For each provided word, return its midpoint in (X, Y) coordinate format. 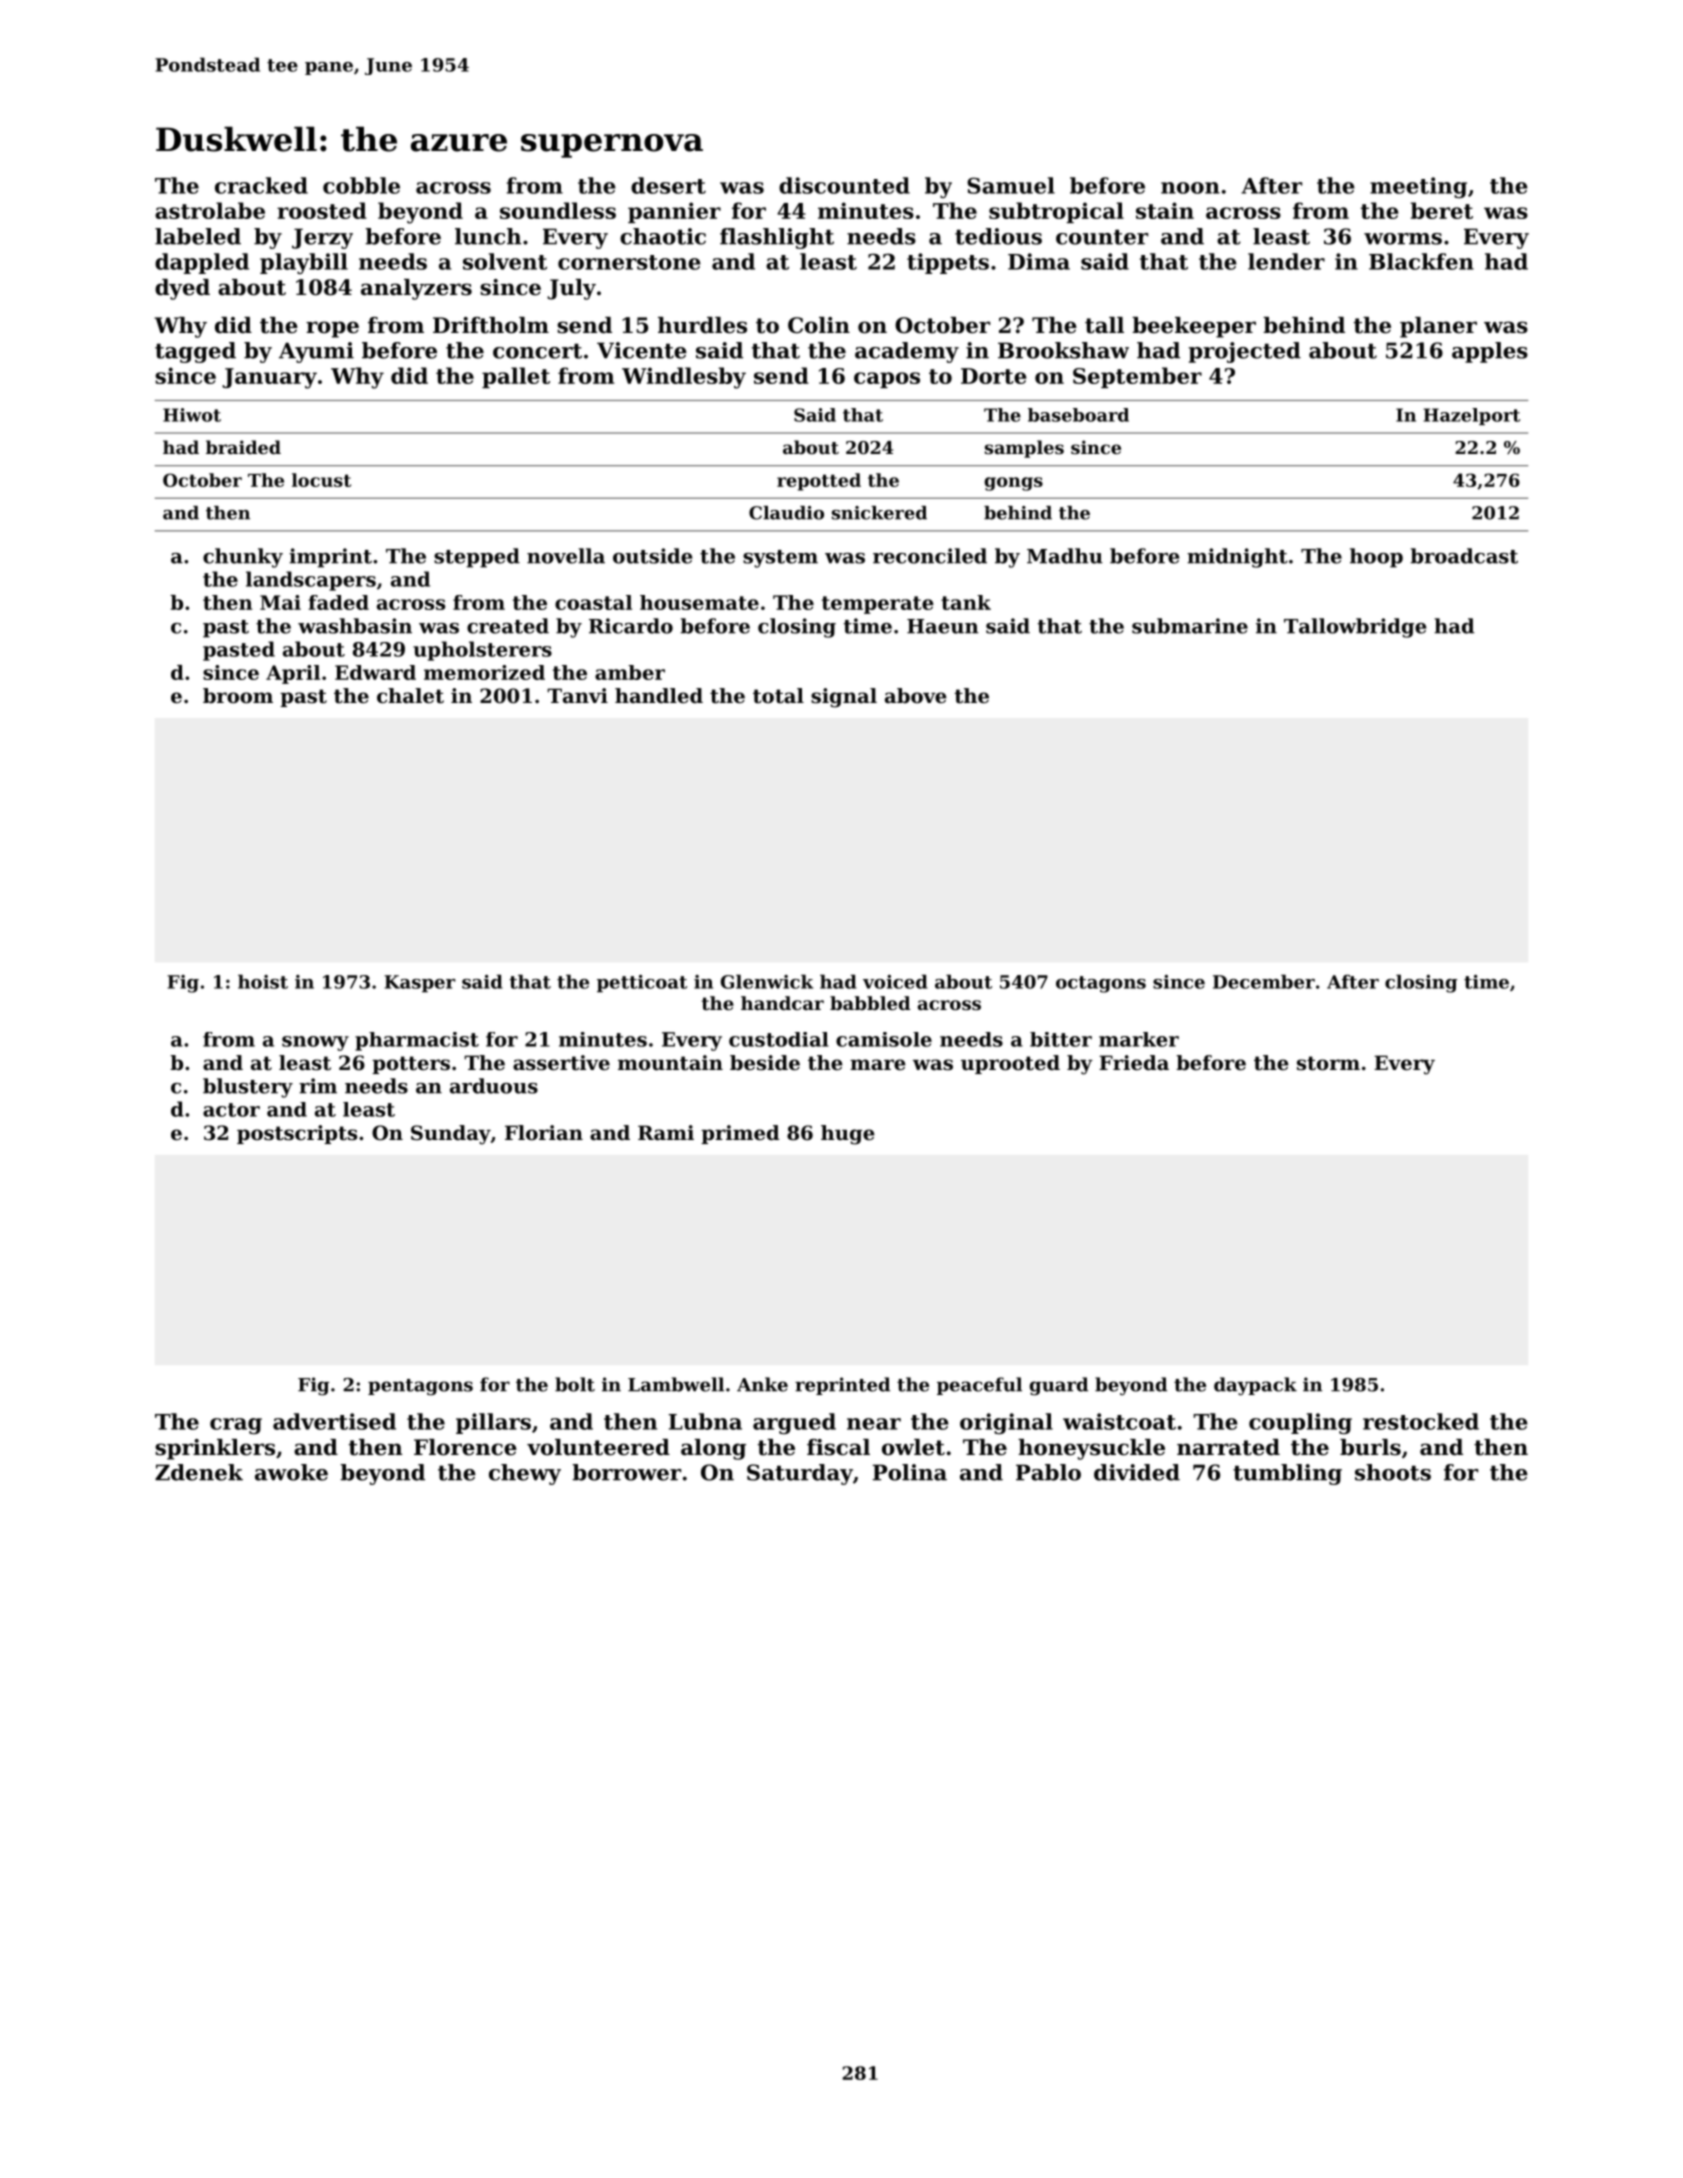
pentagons (420, 1387)
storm (1328, 1063)
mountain (670, 1063)
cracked (261, 185)
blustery (248, 1088)
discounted (844, 185)
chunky (243, 558)
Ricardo (631, 626)
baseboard (1078, 415)
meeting (1418, 187)
